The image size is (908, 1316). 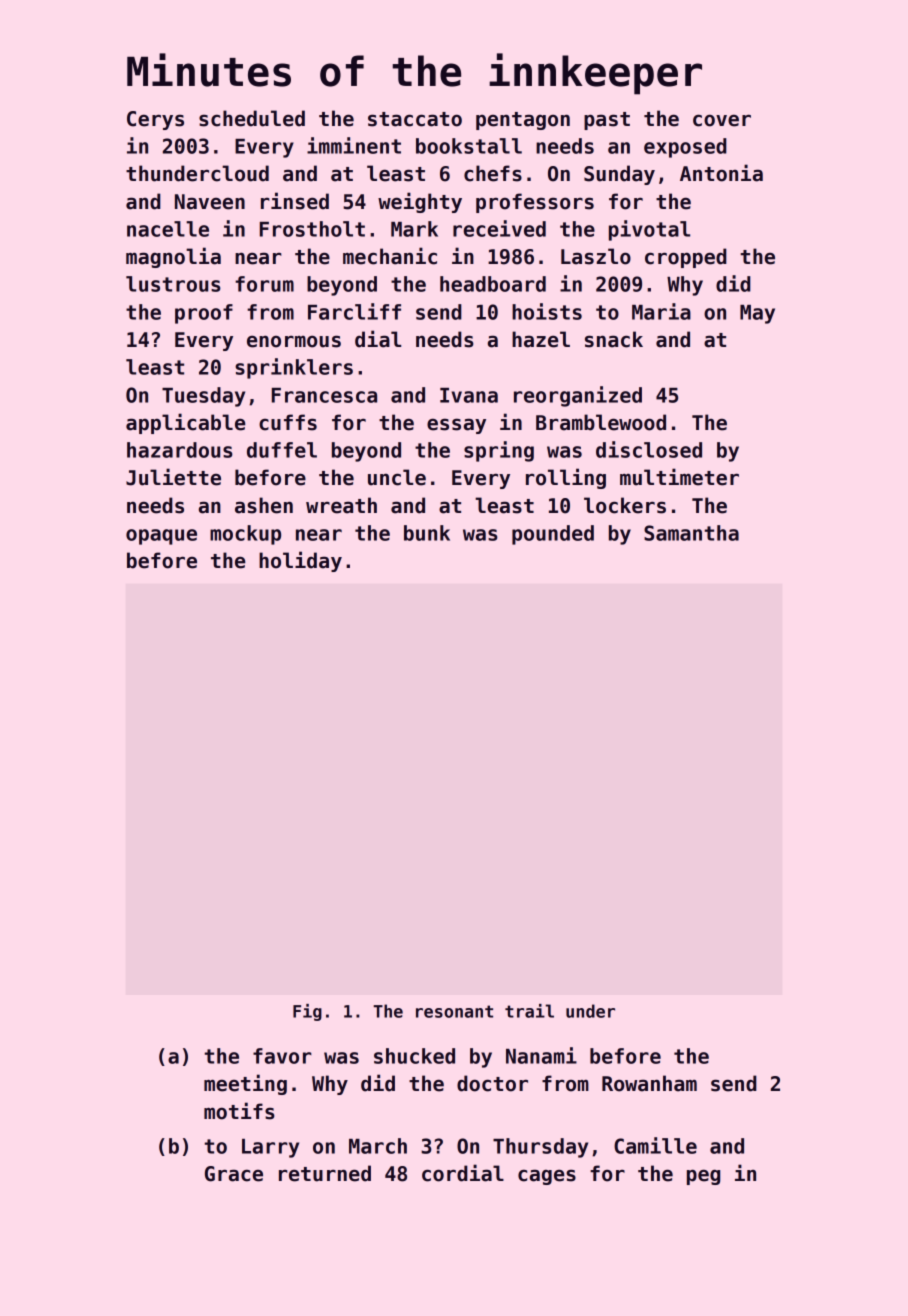 I want to click on Fig, so click(x=307, y=1012).
